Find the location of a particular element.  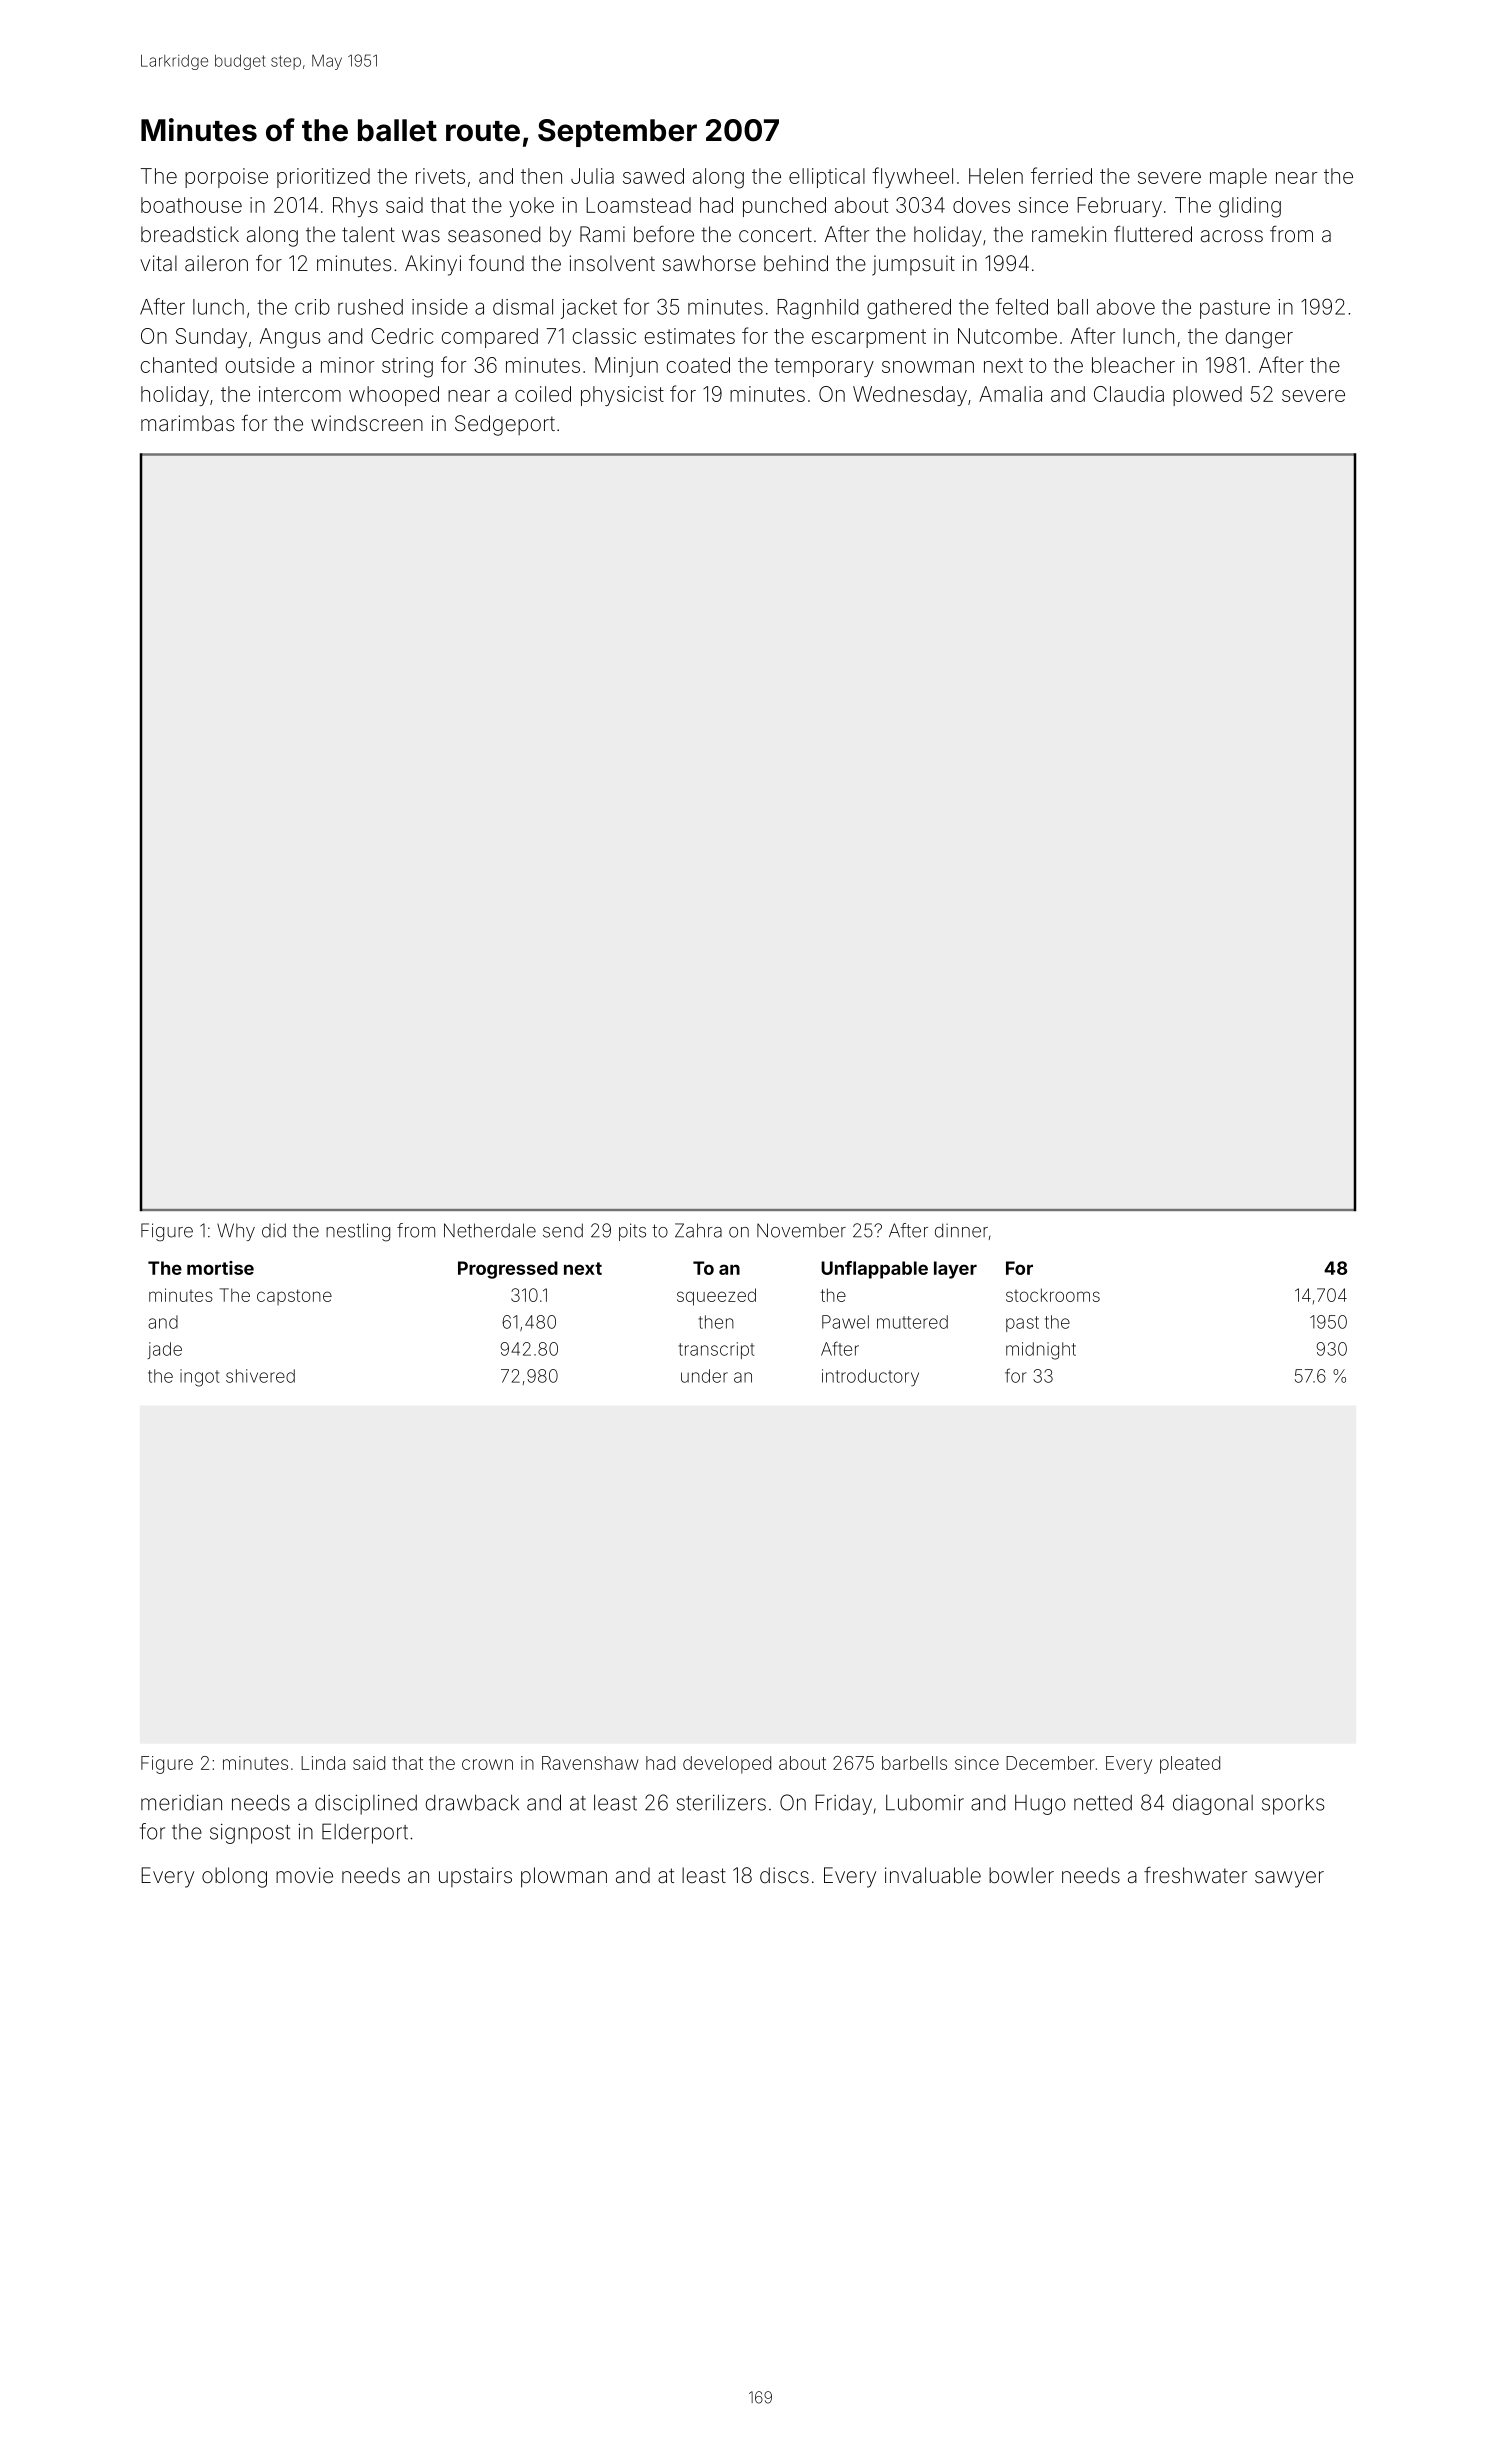

marimbas is located at coordinates (187, 423).
